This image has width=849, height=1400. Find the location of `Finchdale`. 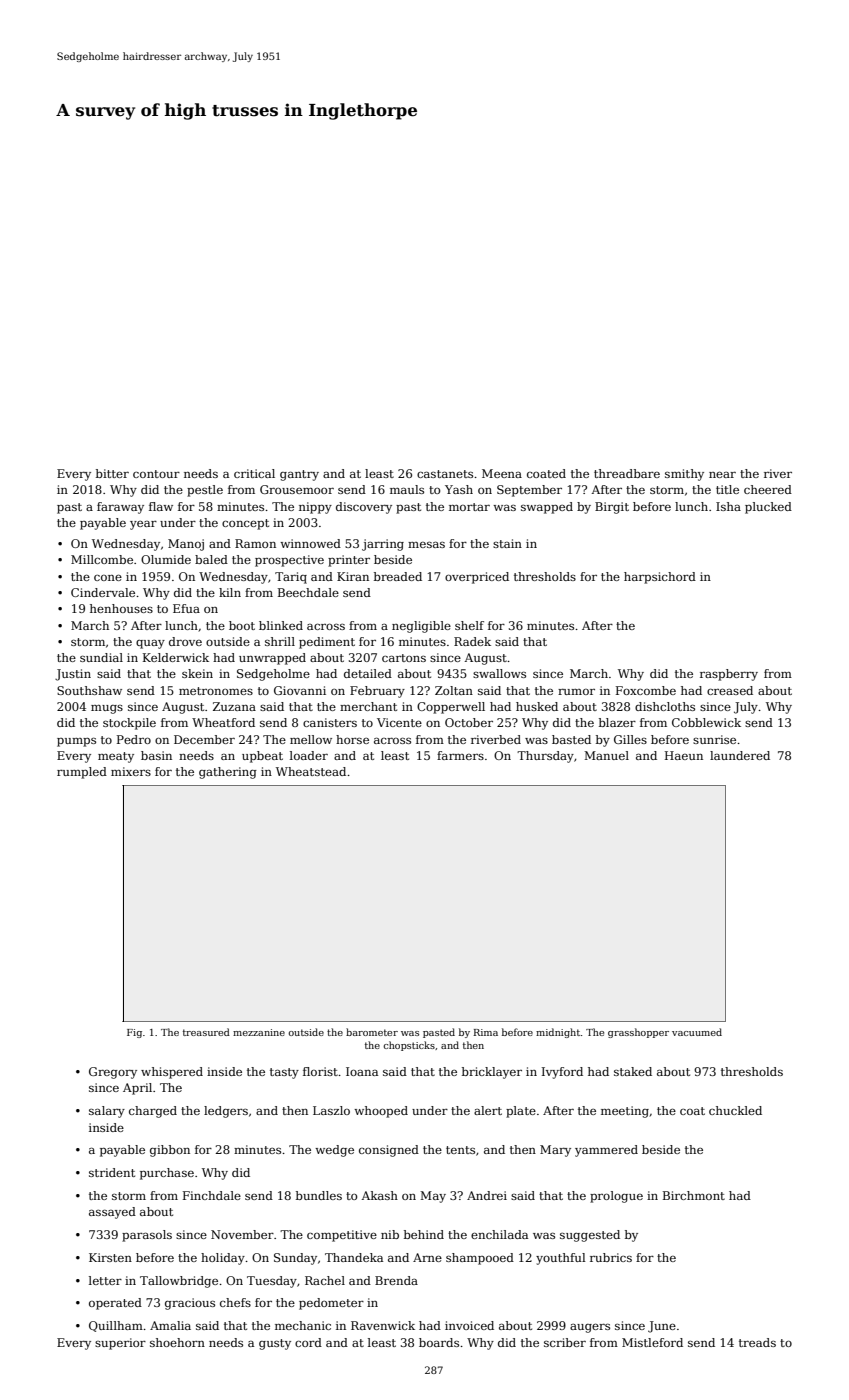

Finchdale is located at coordinates (212, 1195).
